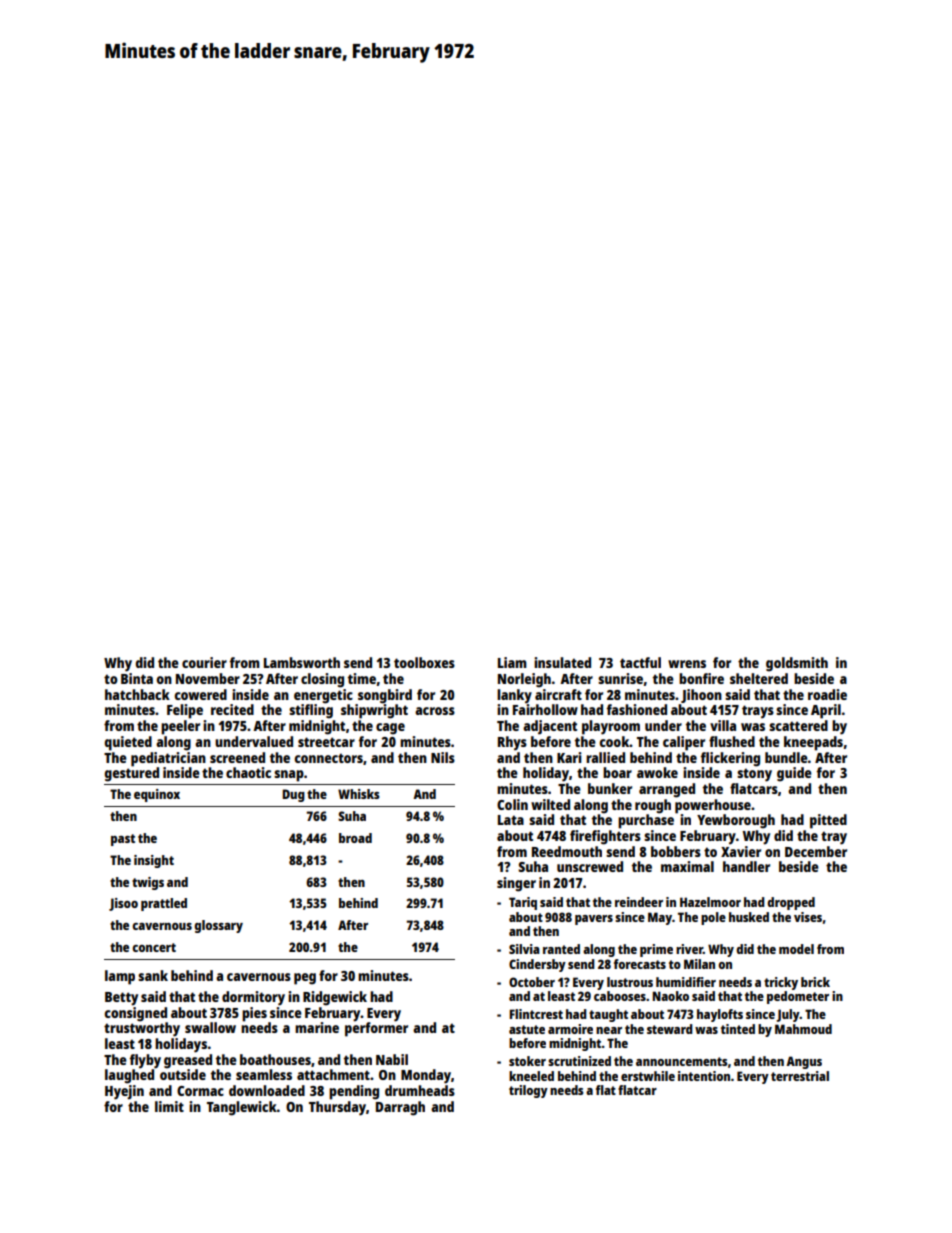 This page has height=1233, width=952. I want to click on toolboxes, so click(424, 662).
